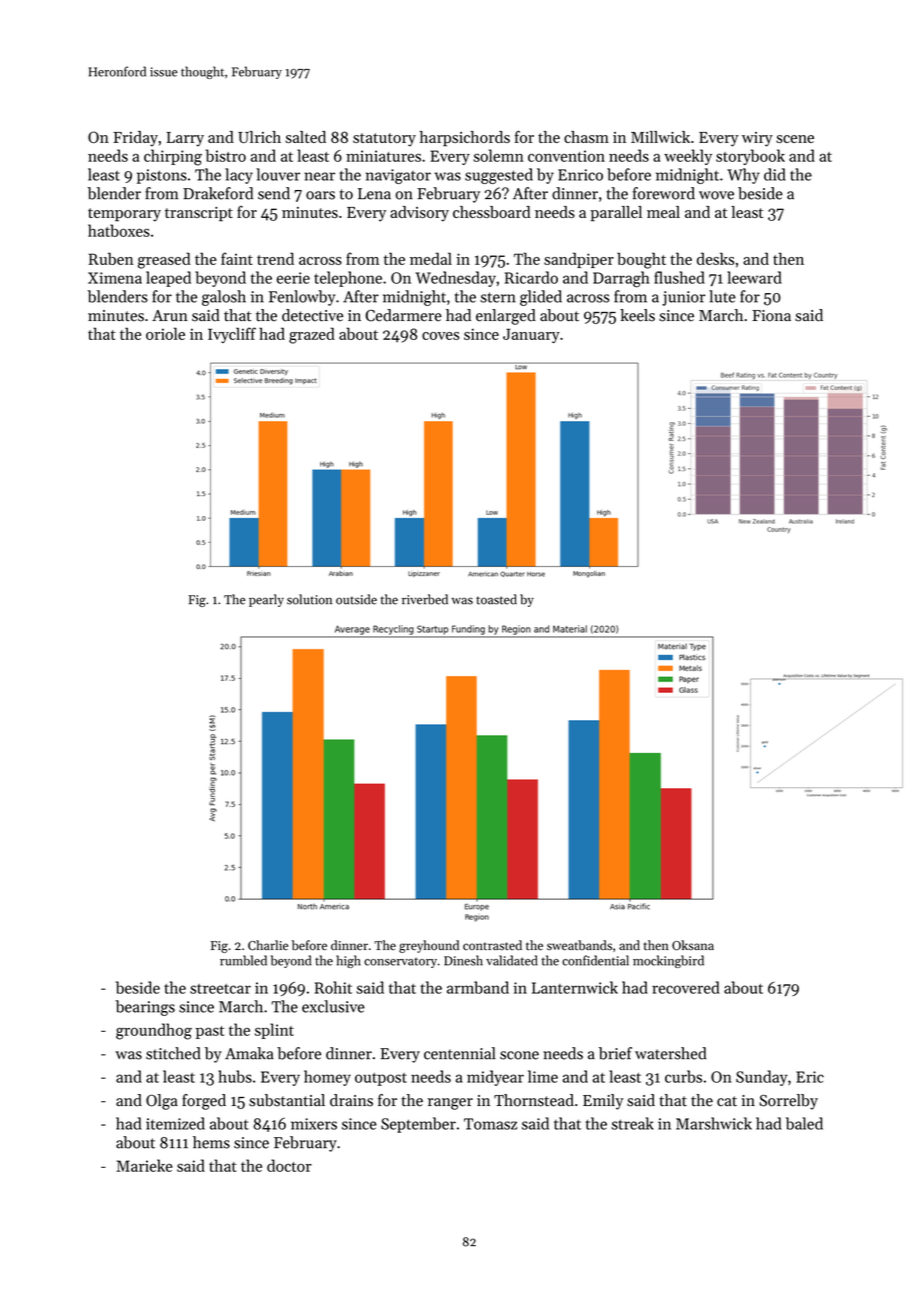 This document has height=1314, width=924. Describe the element at coordinates (683, 298) in the document. I see `junior` at that location.
